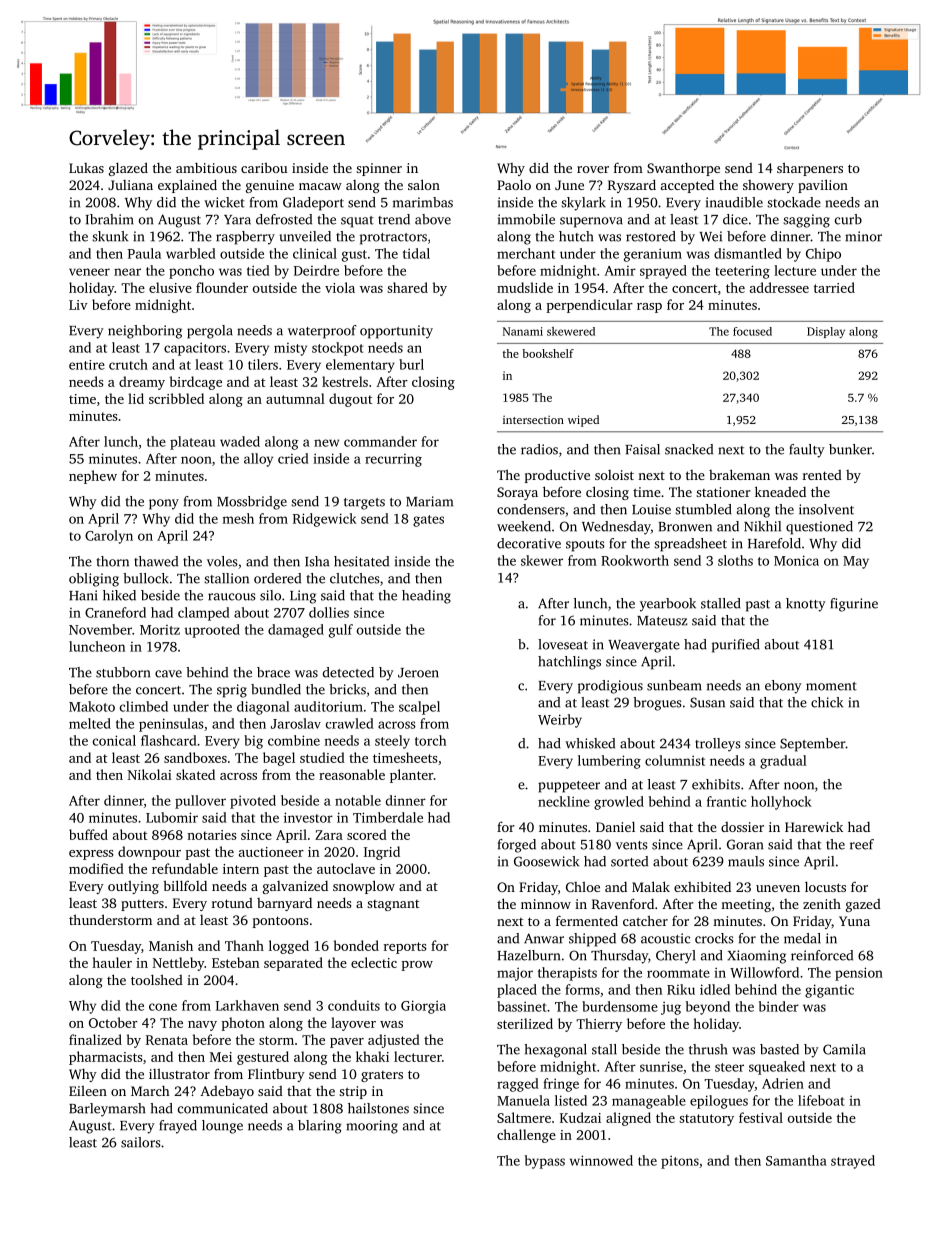 This document has height=1233, width=952. What do you see at coordinates (94, 580) in the document?
I see `obliging` at bounding box center [94, 580].
